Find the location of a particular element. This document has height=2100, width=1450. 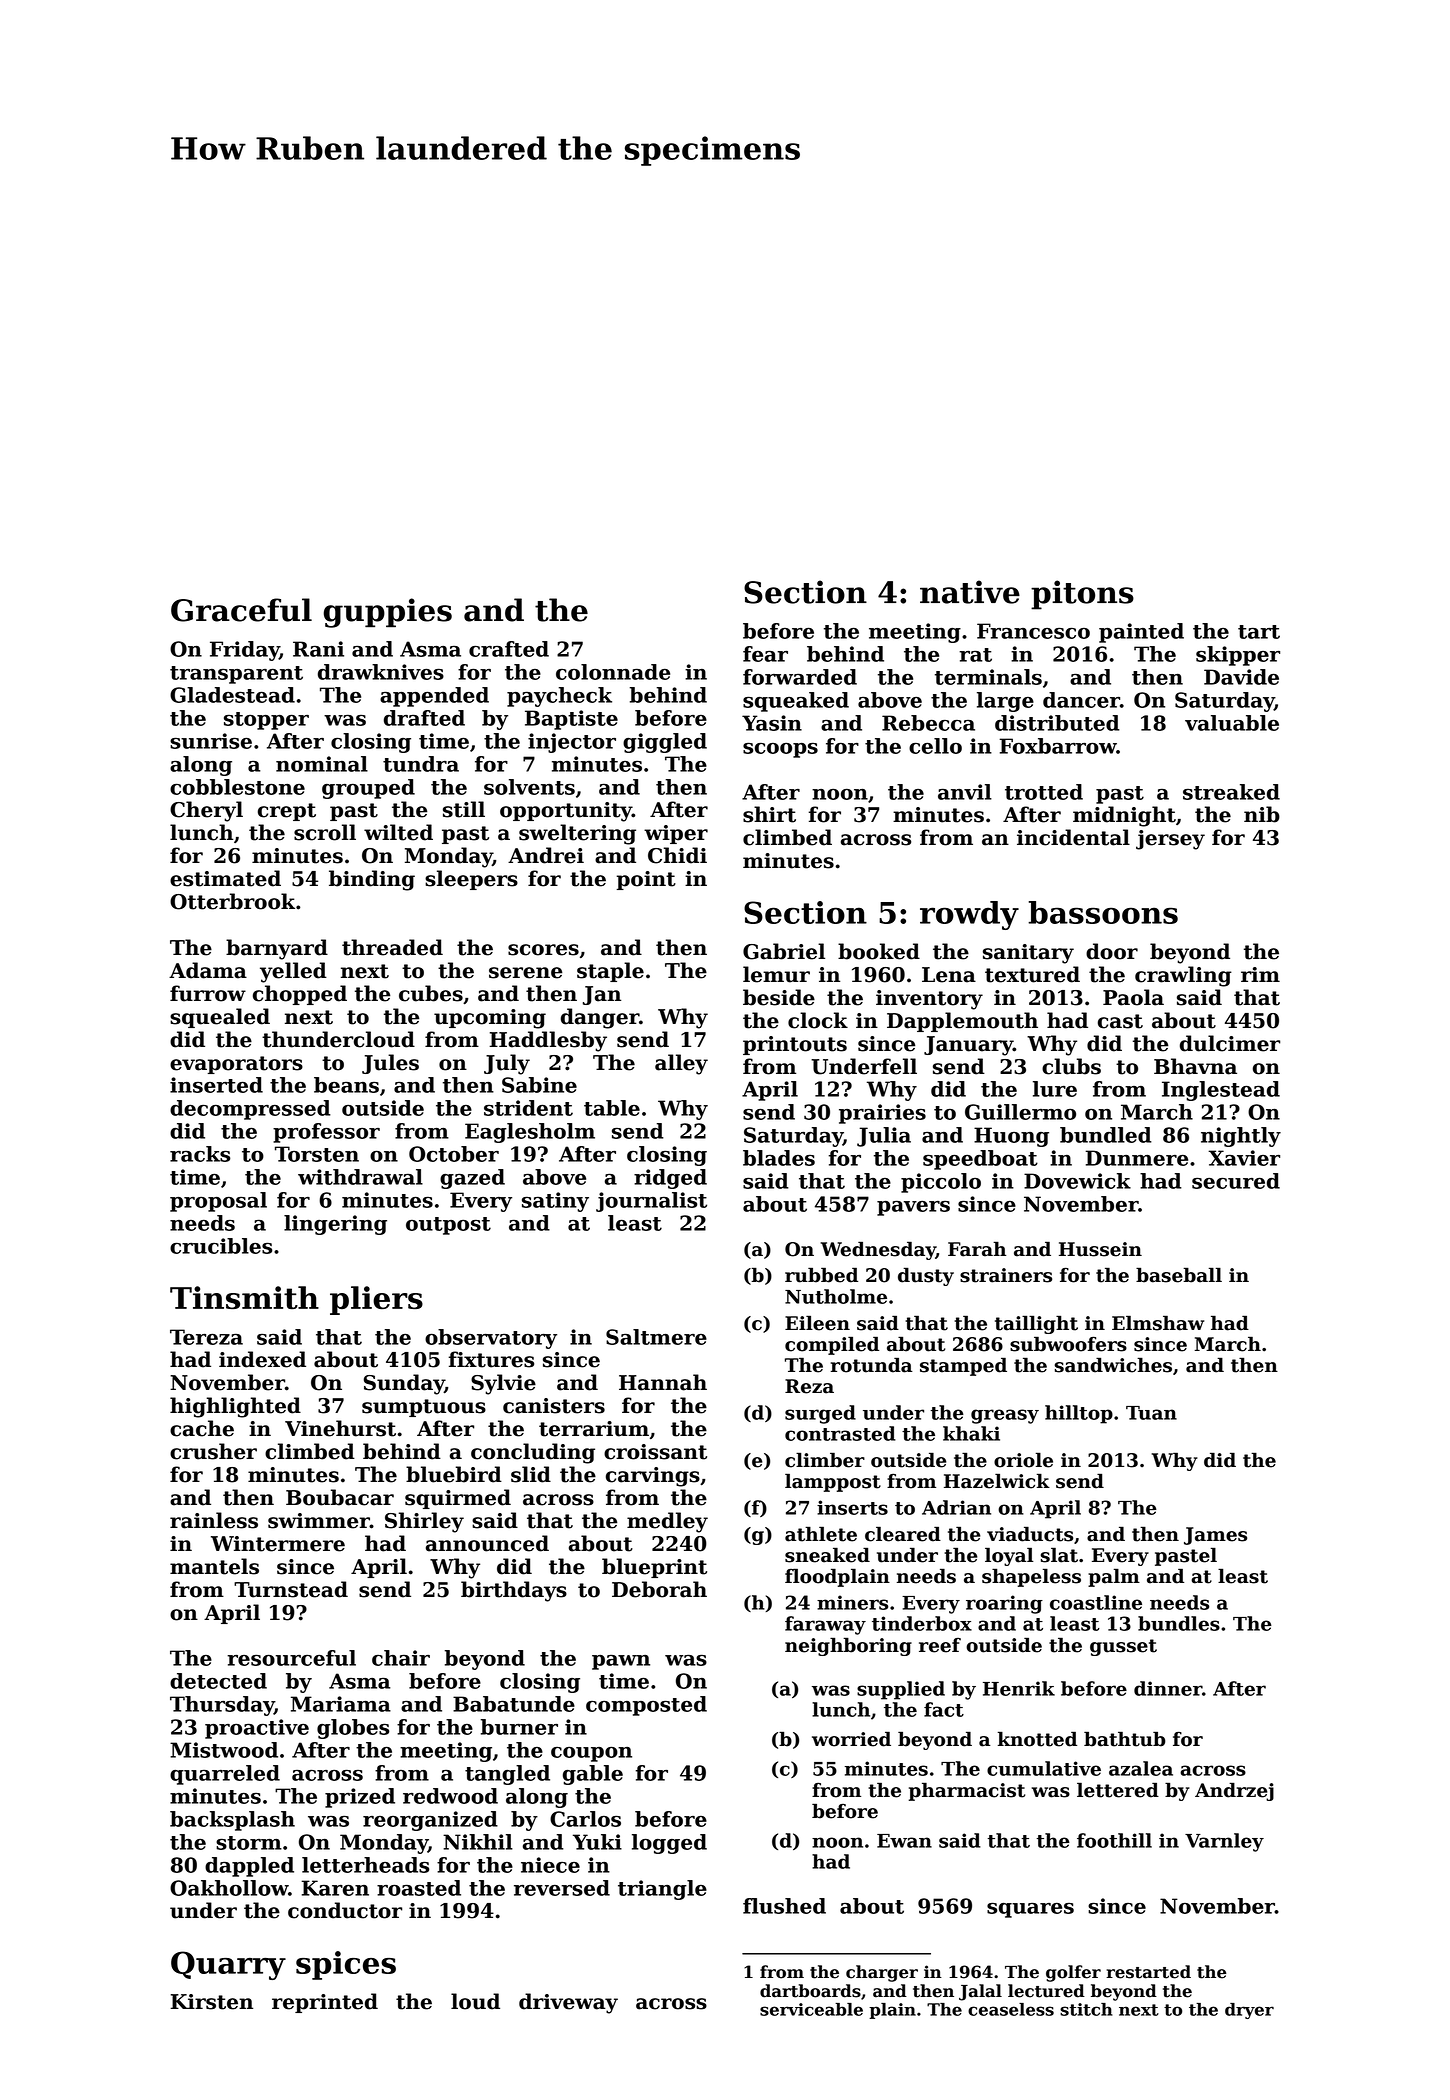

wiper is located at coordinates (676, 834).
